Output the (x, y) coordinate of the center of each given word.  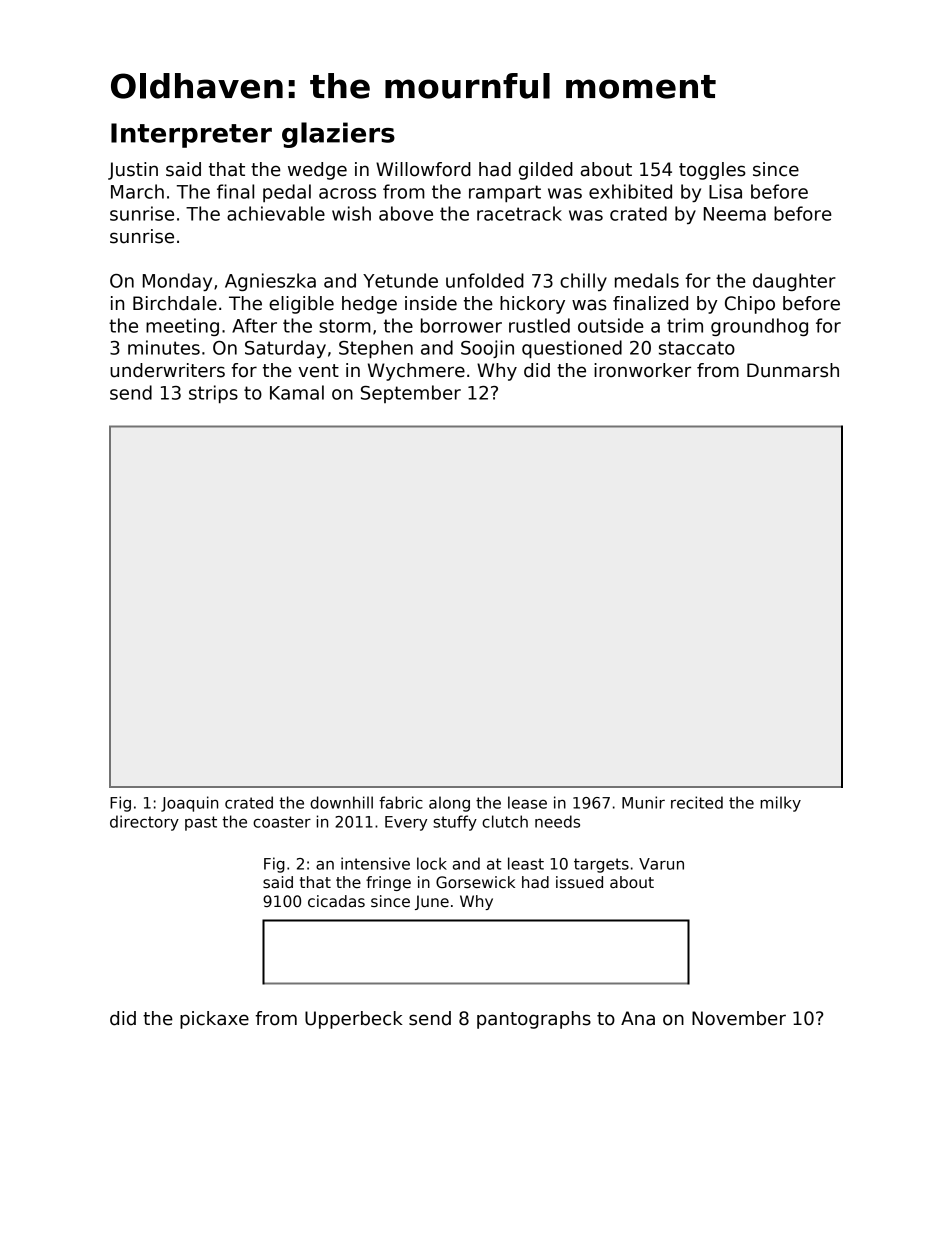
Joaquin (189, 804)
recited (697, 802)
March (137, 191)
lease (527, 802)
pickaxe (214, 1020)
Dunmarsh (793, 370)
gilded (546, 171)
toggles (712, 171)
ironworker (642, 370)
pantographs (534, 1020)
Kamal (297, 392)
